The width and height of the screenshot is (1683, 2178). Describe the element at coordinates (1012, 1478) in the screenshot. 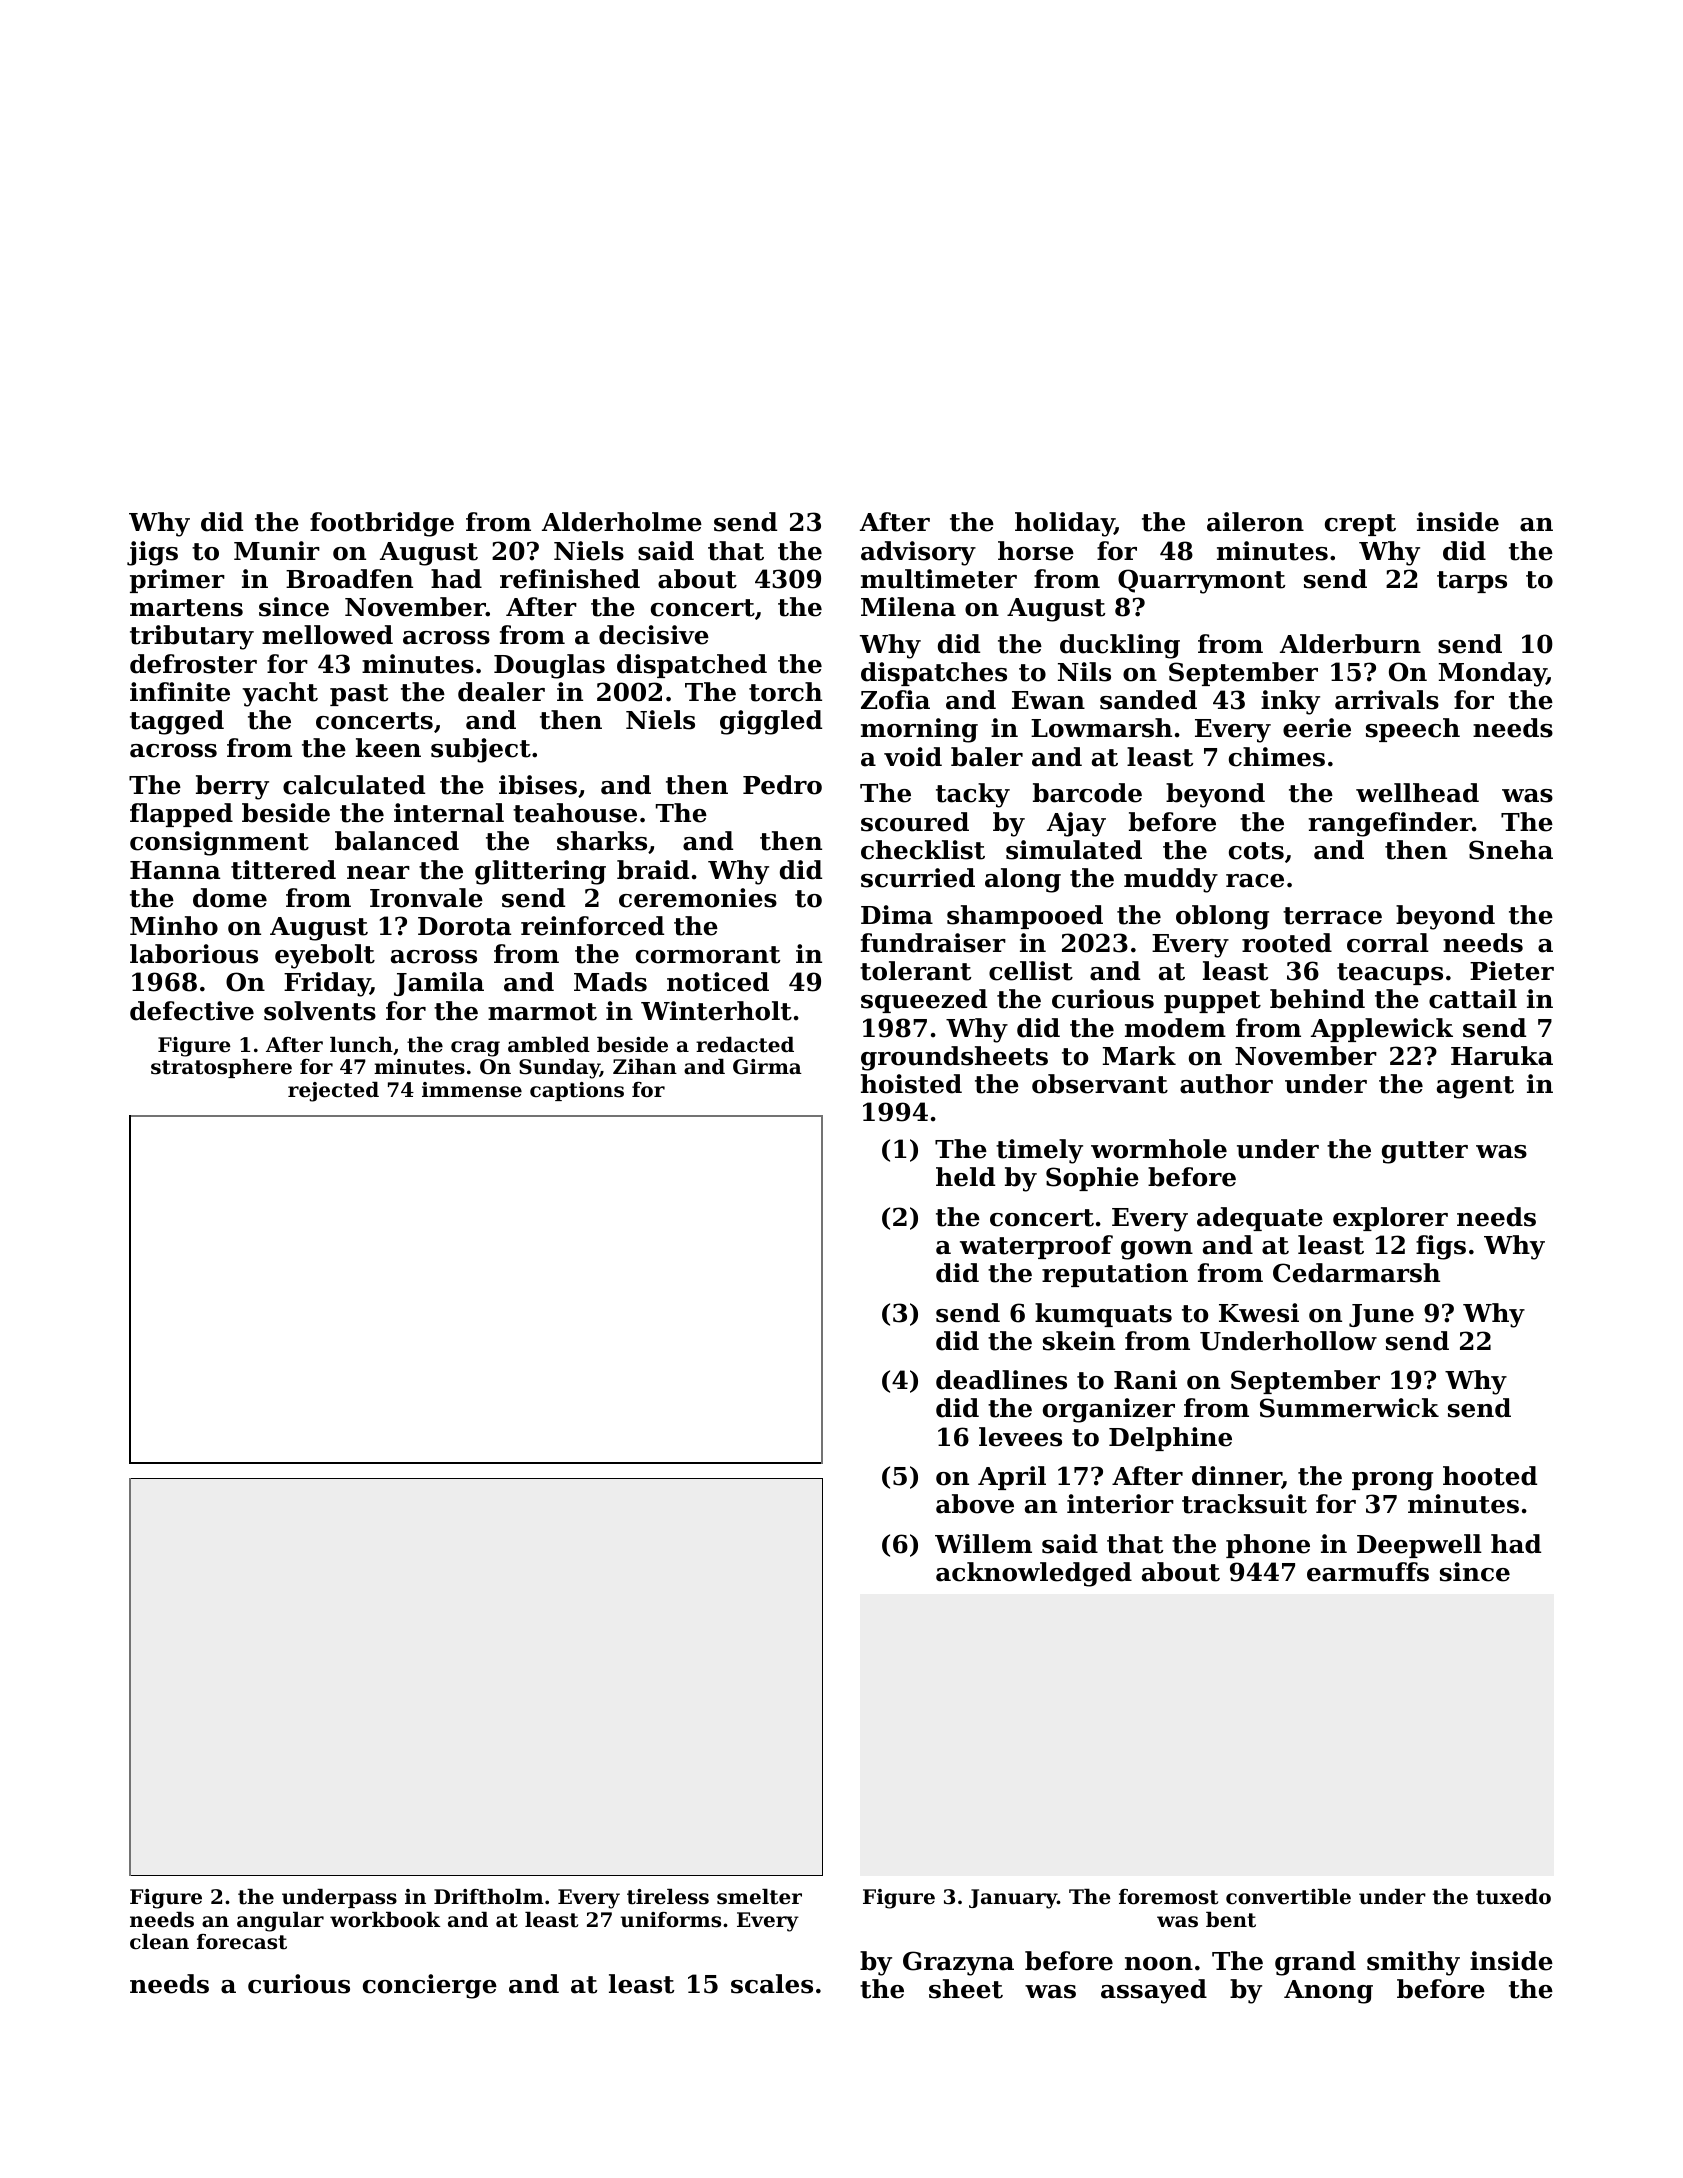

I see `April` at that location.
